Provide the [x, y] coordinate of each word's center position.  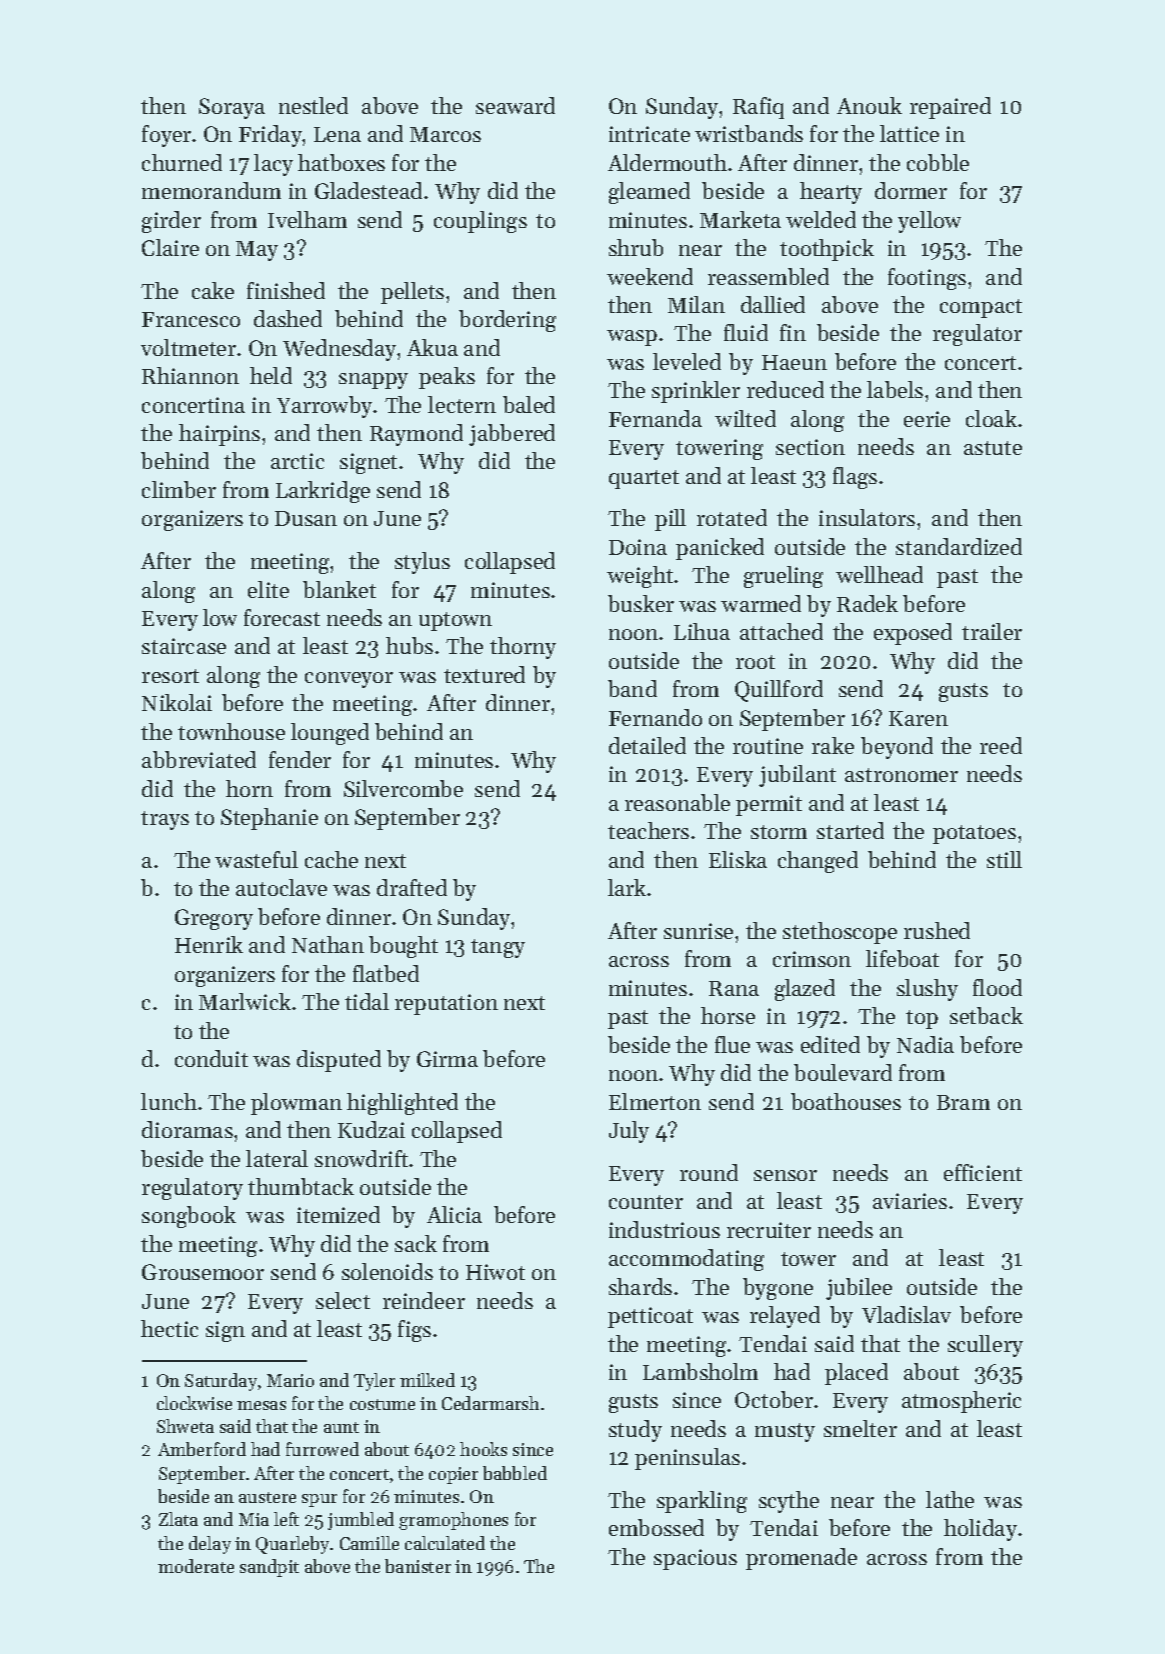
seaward [515, 105]
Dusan [306, 518]
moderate [196, 1566]
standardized [959, 546]
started [850, 830]
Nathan [328, 944]
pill [670, 520]
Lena [337, 134]
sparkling [702, 1502]
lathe [950, 1499]
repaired [950, 108]
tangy [498, 948]
